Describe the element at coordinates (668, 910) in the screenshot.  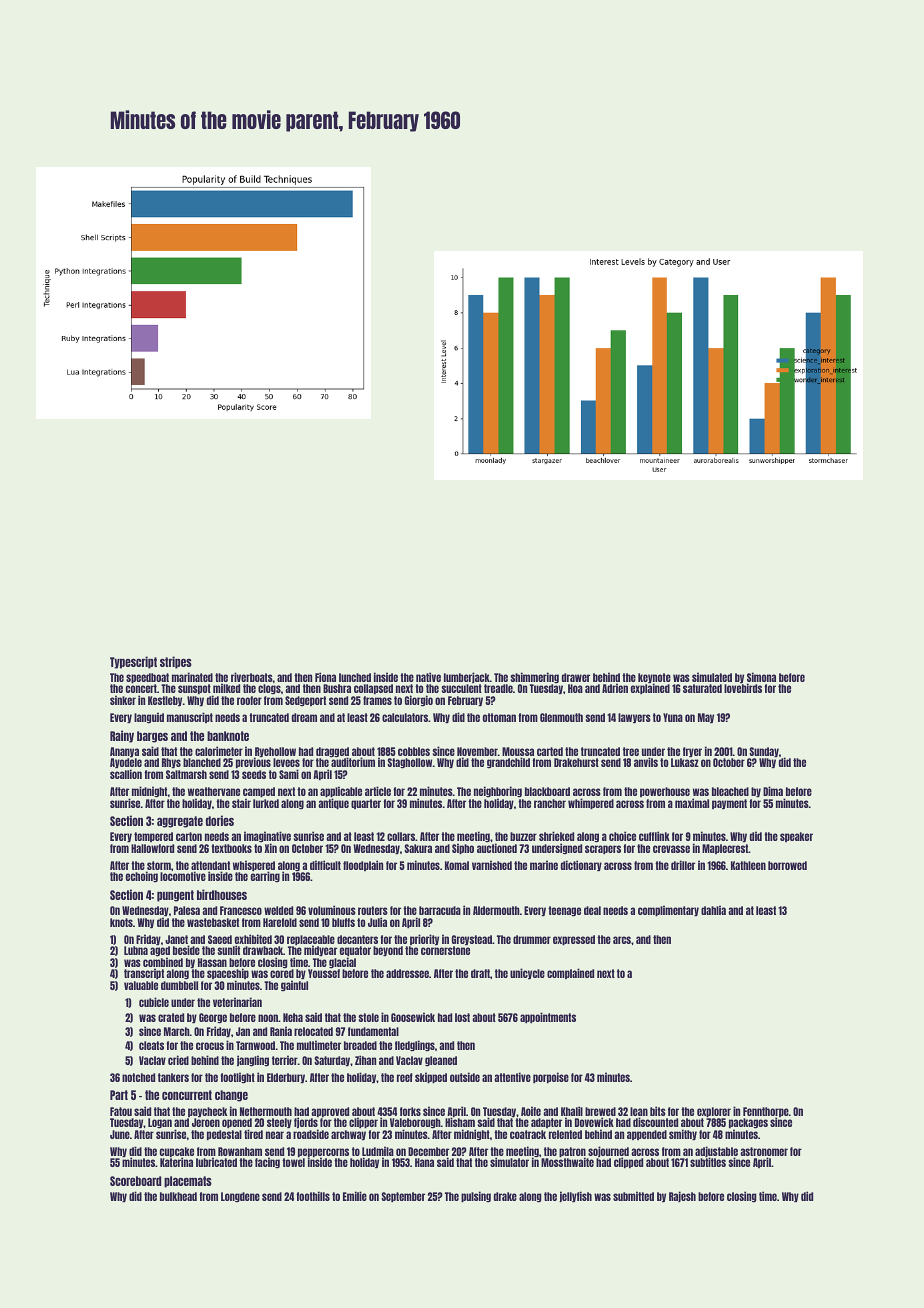
I see `complimentary` at that location.
